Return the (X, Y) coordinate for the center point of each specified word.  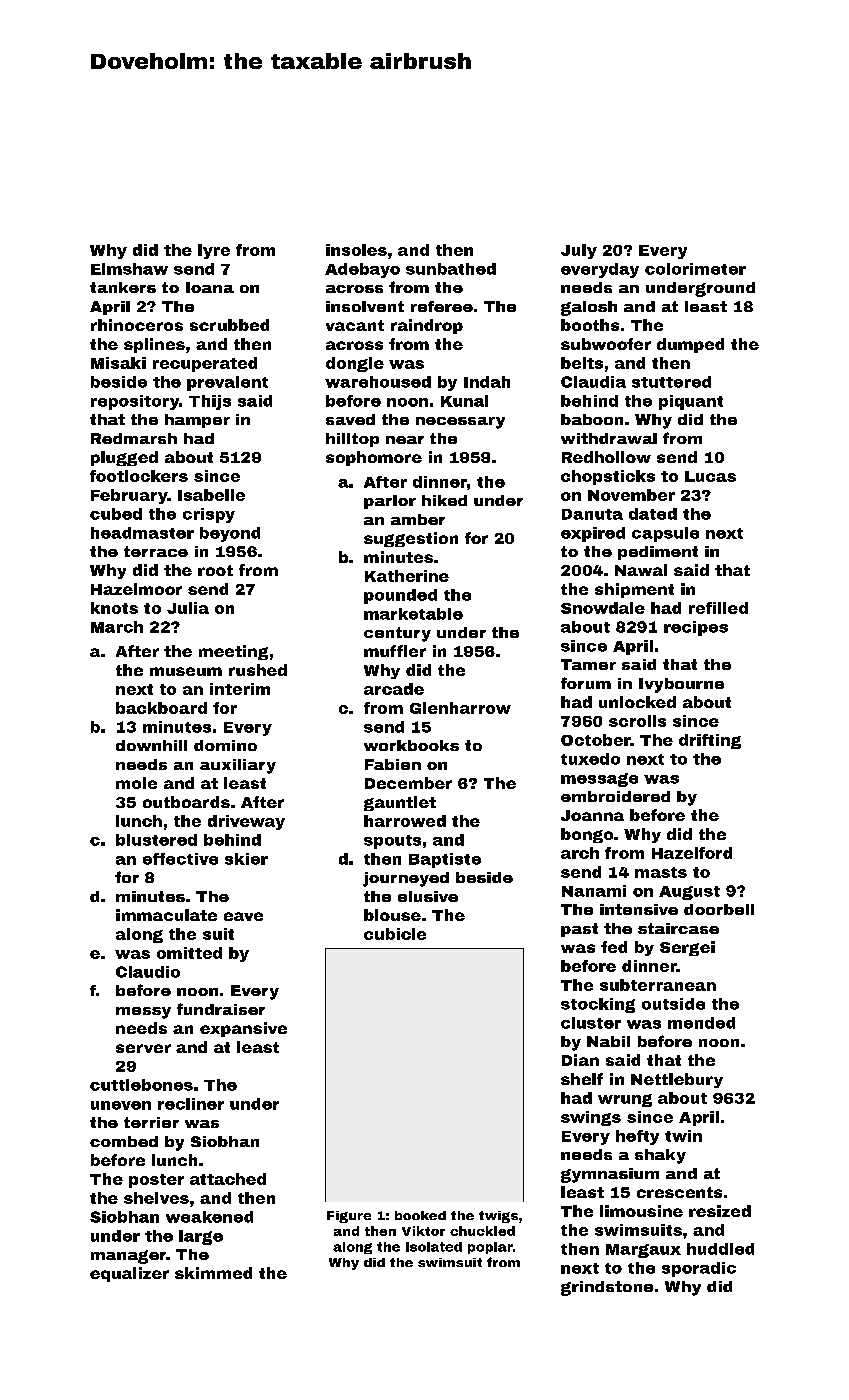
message (599, 780)
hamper (197, 421)
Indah (487, 382)
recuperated (205, 364)
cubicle (395, 934)
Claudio (148, 972)
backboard (161, 708)
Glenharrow (460, 708)
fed (614, 947)
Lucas (710, 476)
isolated (434, 1247)
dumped (690, 345)
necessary (460, 423)
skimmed (213, 1273)
